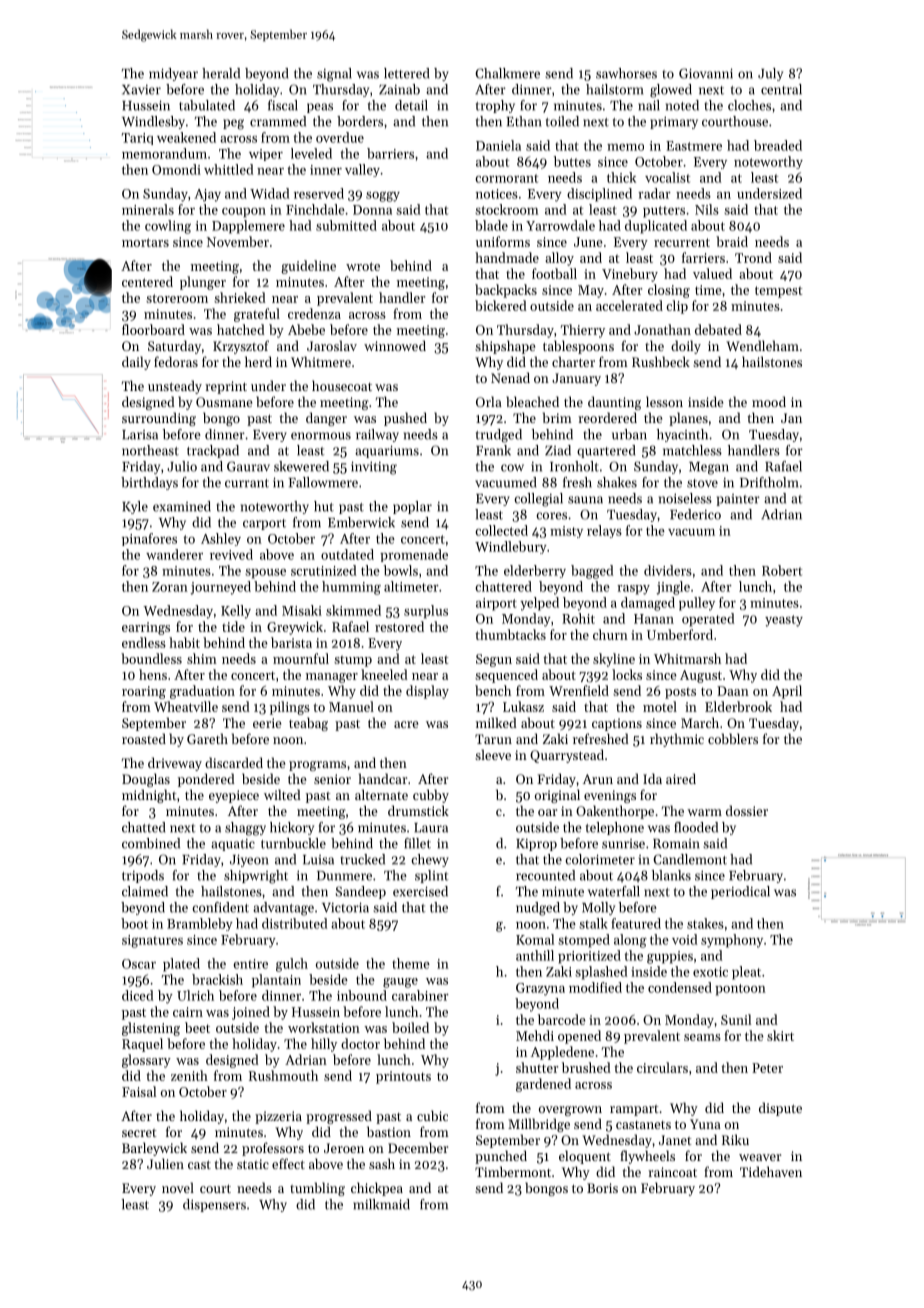 The height and width of the screenshot is (1308, 924). What do you see at coordinates (189, 1075) in the screenshot?
I see `zenith` at bounding box center [189, 1075].
